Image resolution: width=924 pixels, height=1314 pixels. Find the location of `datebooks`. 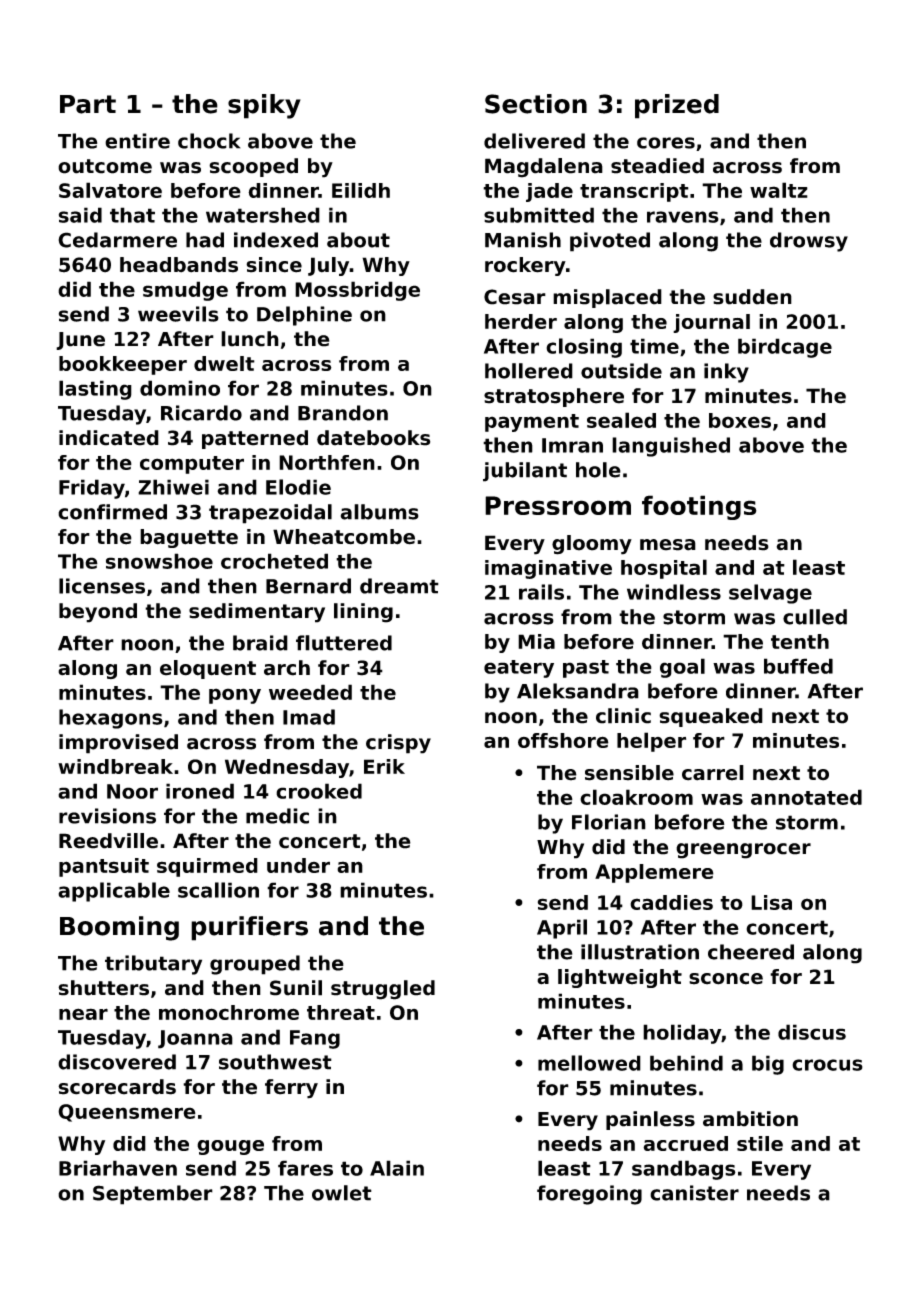

datebooks is located at coordinates (373, 438).
